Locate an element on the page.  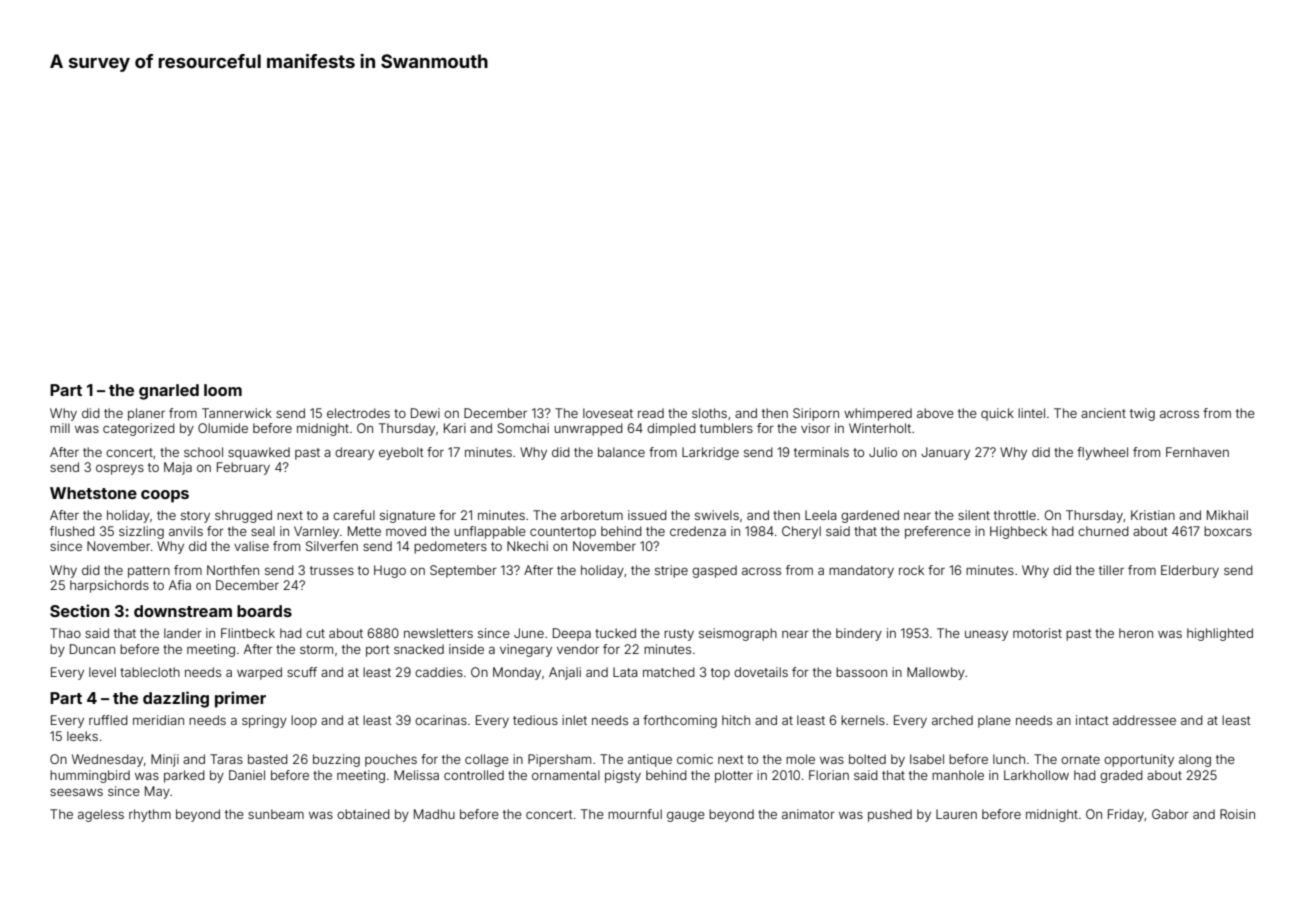
ageless is located at coordinates (101, 815).
